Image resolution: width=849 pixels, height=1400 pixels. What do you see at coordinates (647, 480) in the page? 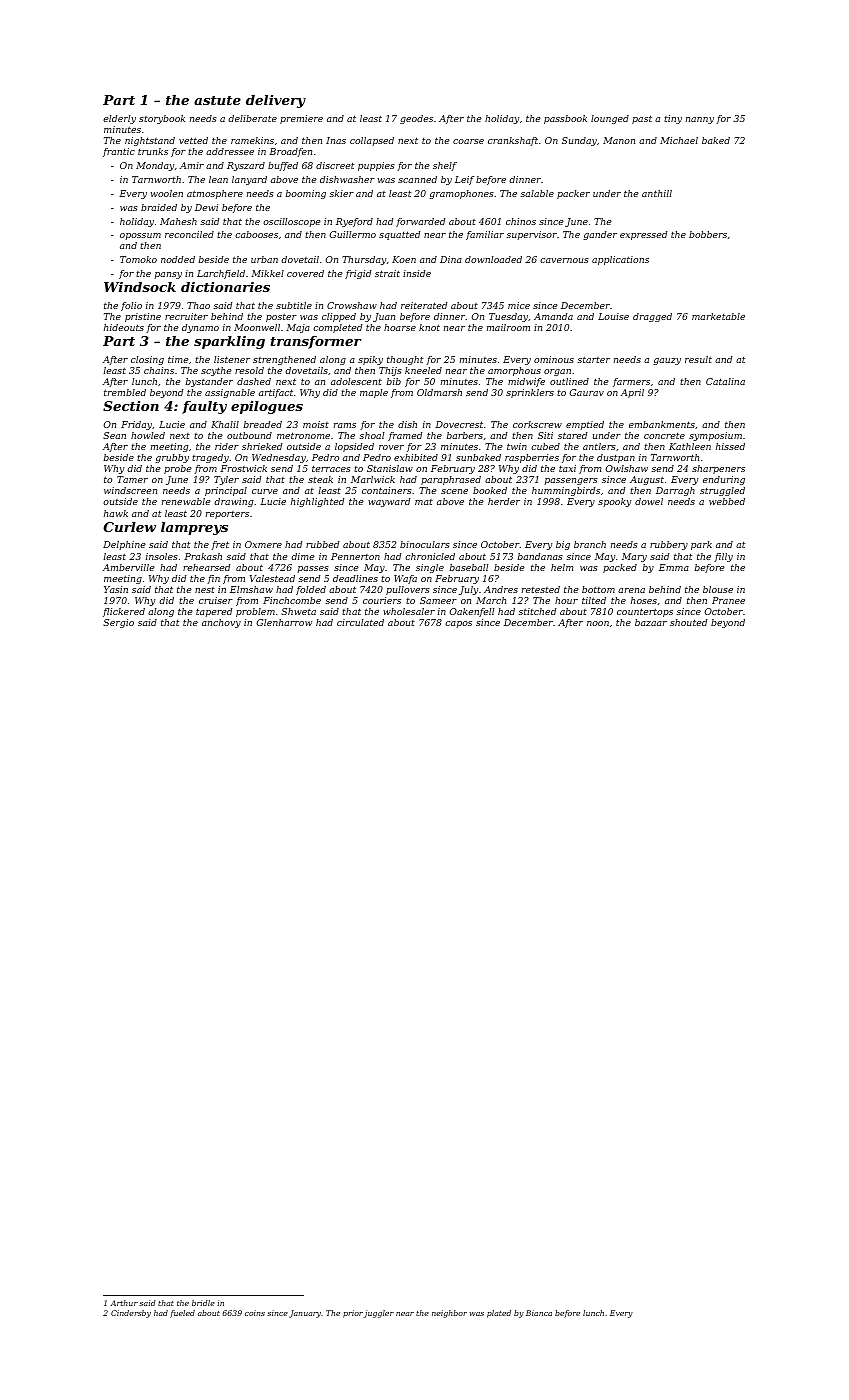
I see `August` at bounding box center [647, 480].
